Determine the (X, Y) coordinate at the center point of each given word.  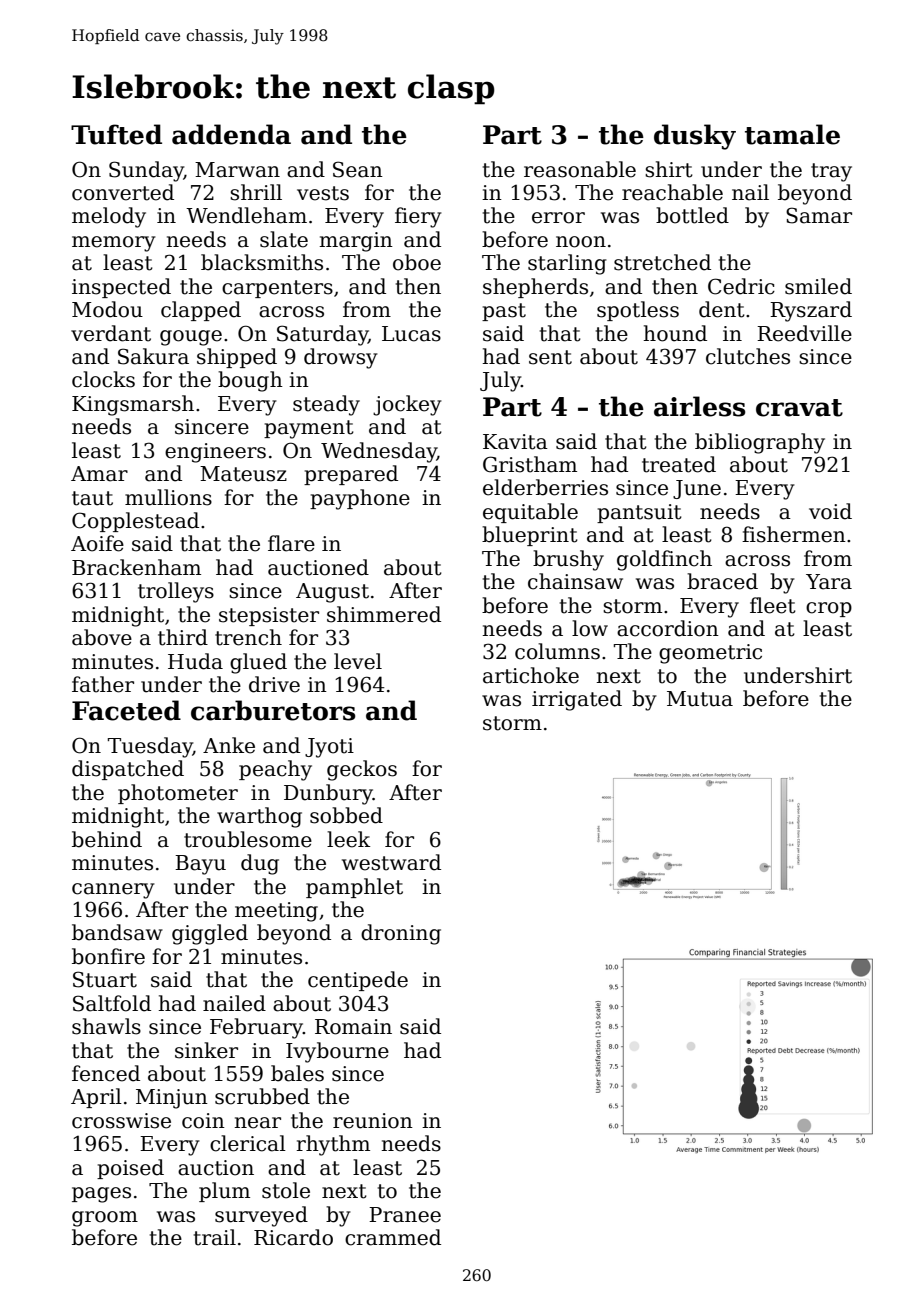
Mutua (700, 699)
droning (401, 934)
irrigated (577, 700)
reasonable (580, 169)
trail (215, 1237)
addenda (231, 134)
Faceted (126, 710)
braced (722, 581)
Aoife (97, 543)
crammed (393, 1237)
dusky (695, 137)
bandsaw (117, 932)
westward (391, 862)
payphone (360, 499)
